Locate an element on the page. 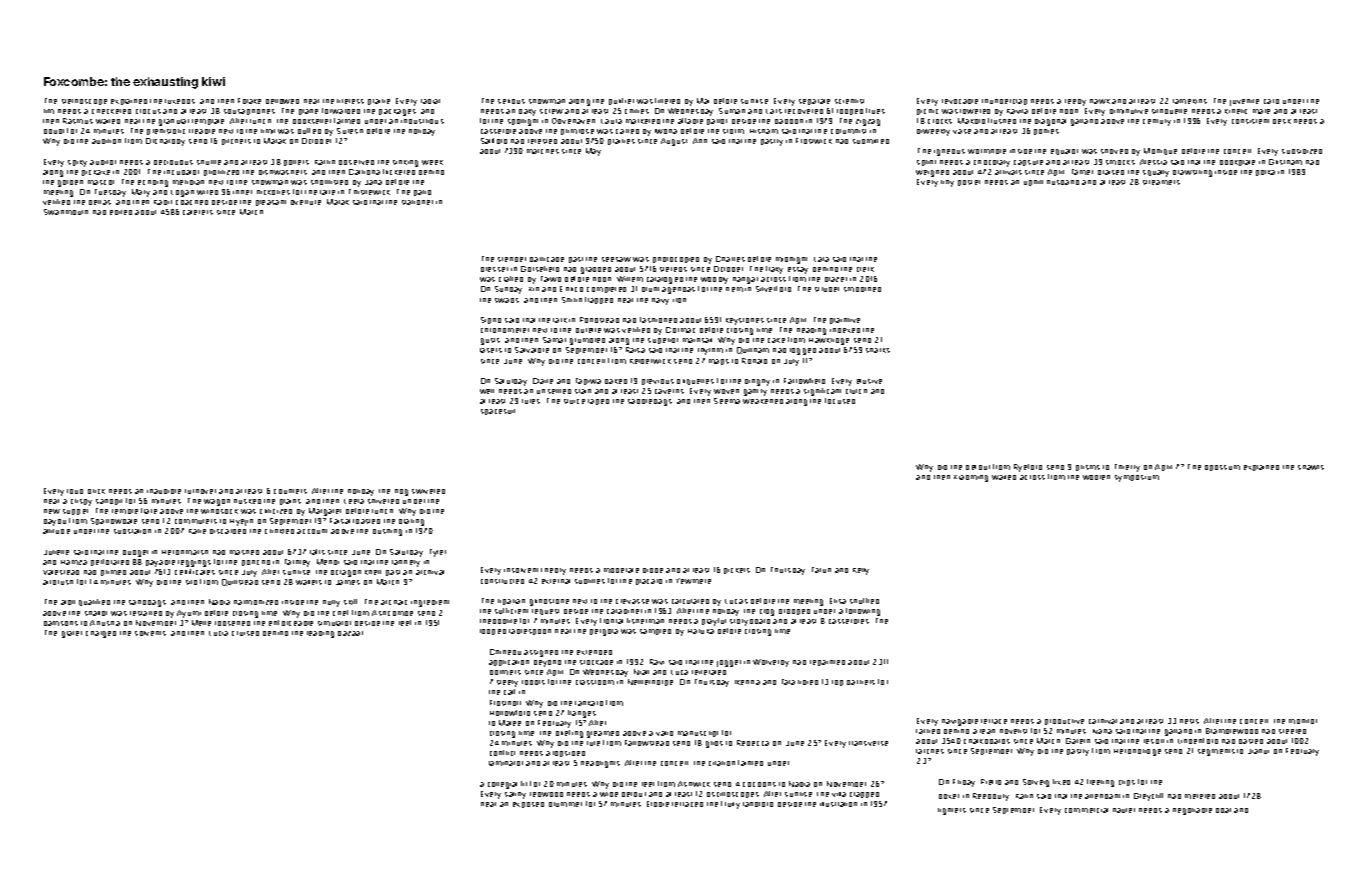  nests is located at coordinates (1189, 721).
